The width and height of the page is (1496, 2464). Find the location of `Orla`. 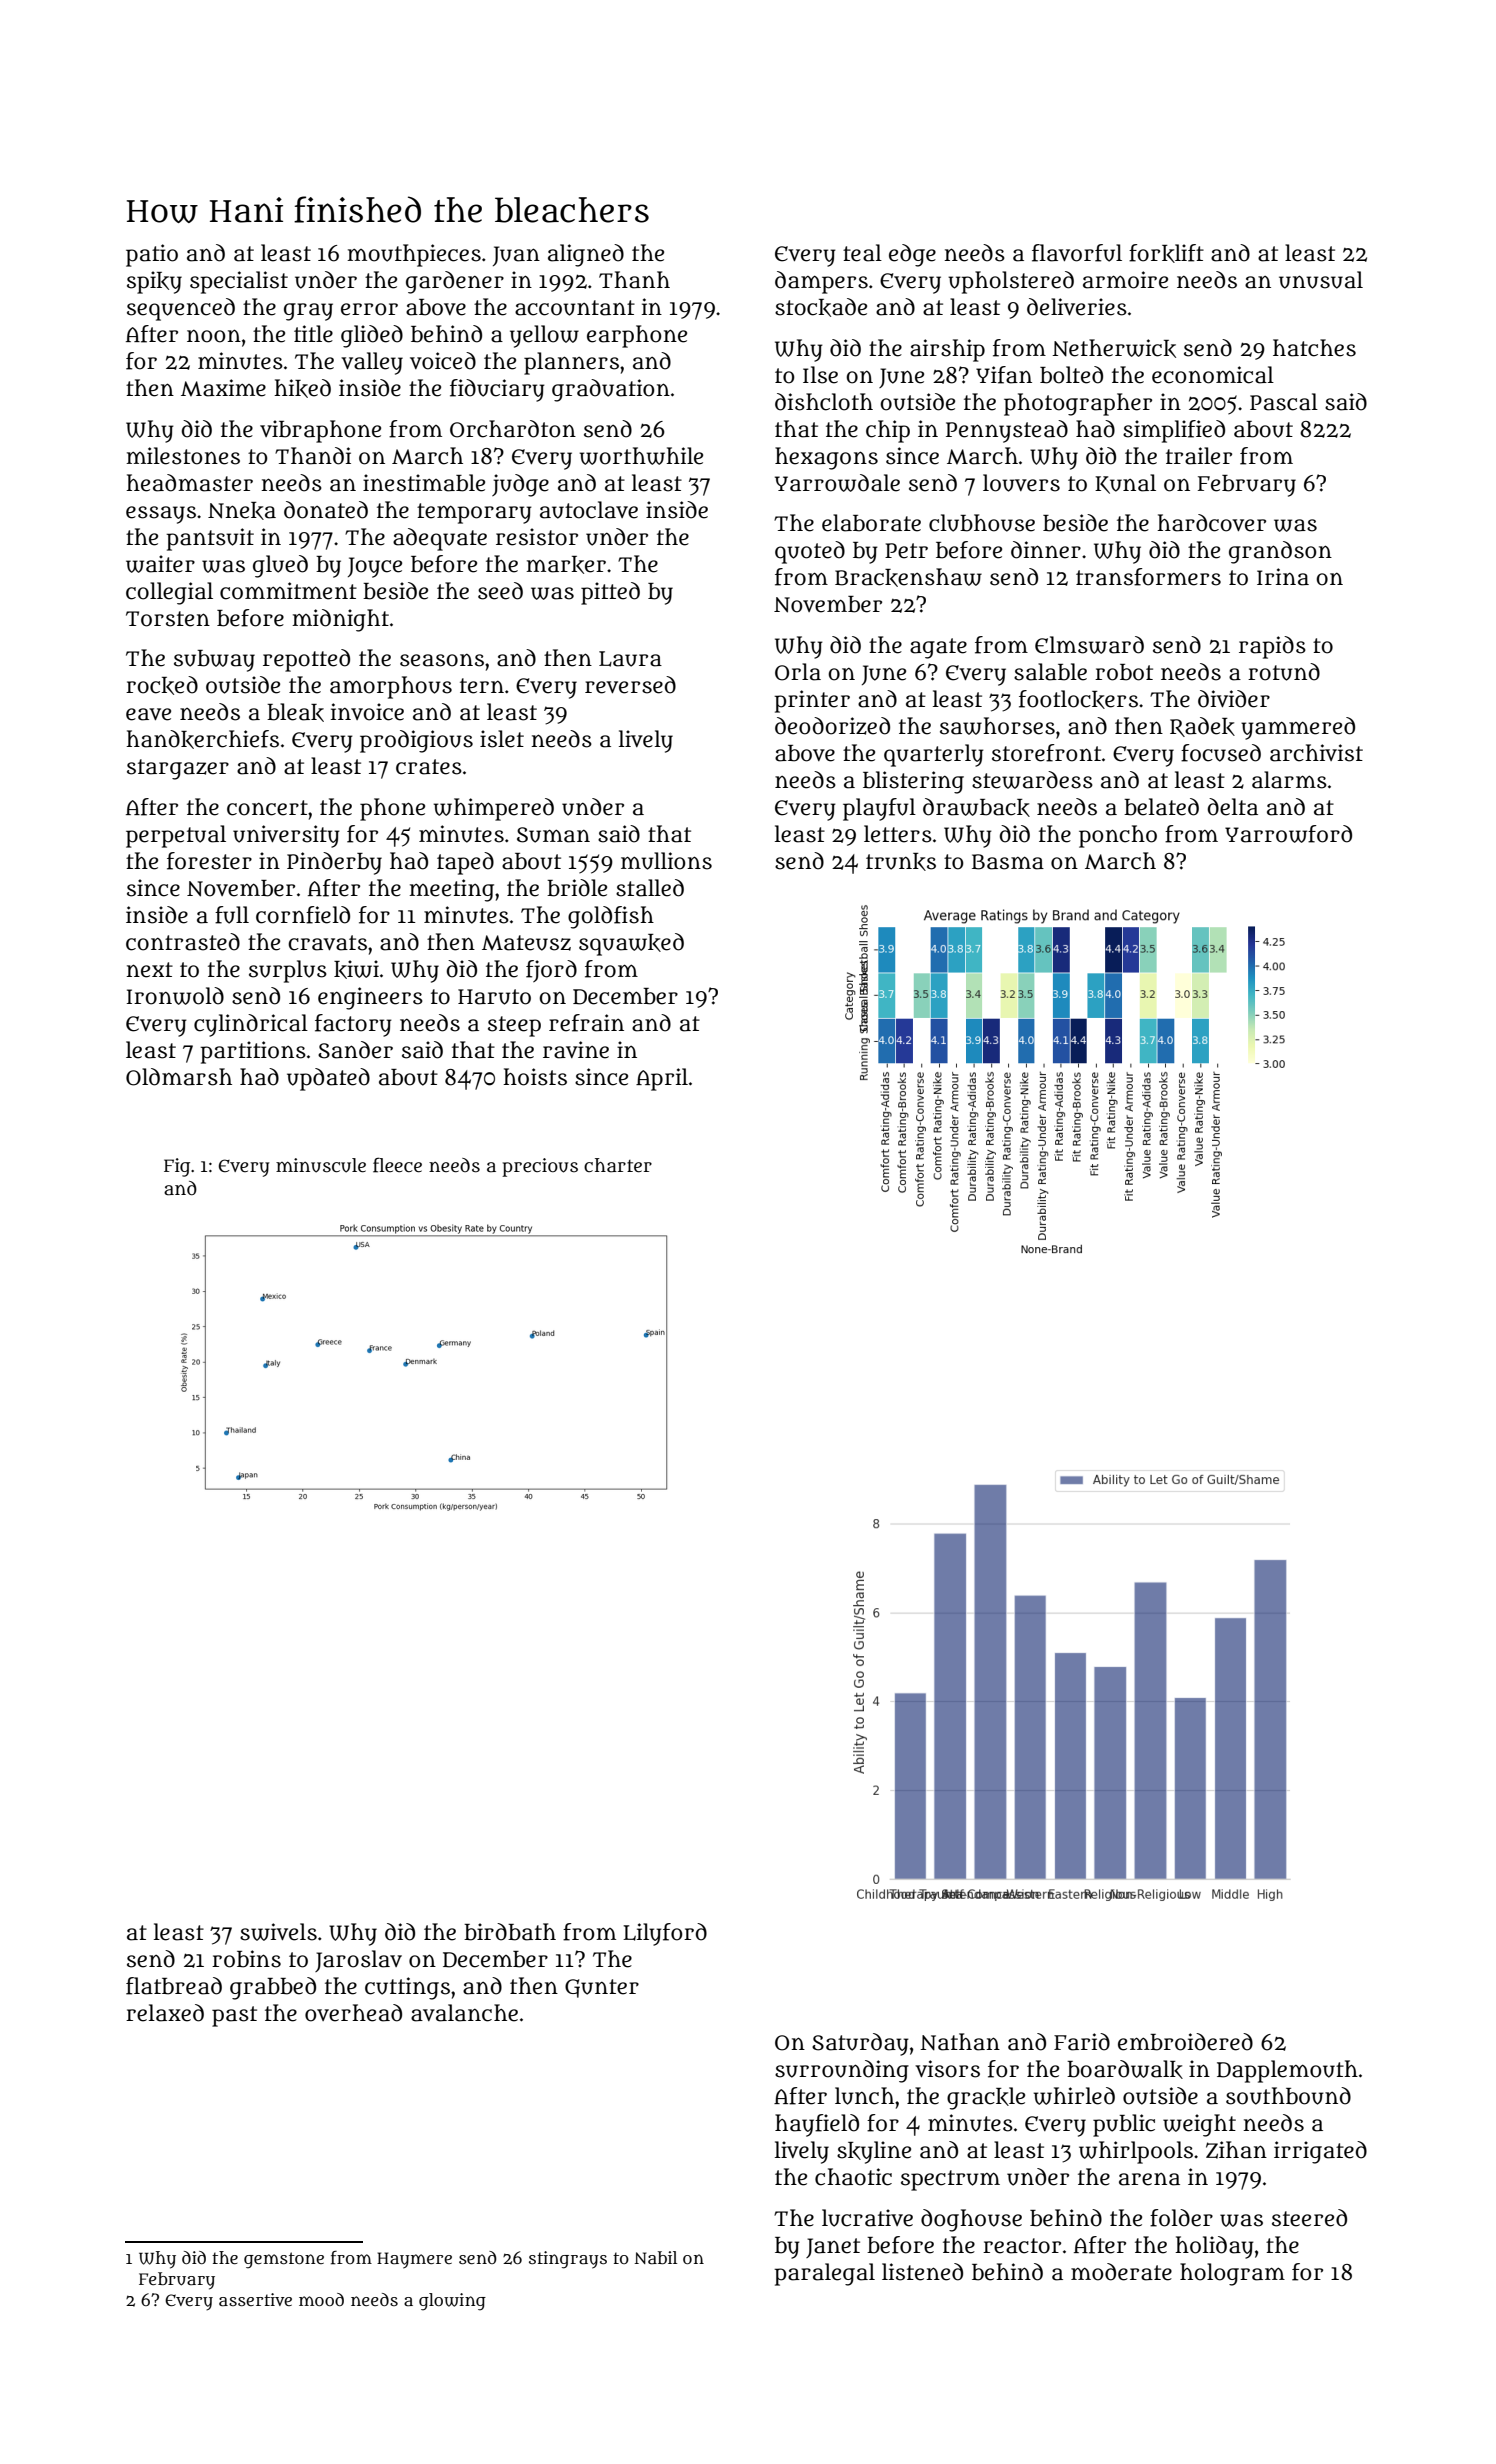

Orla is located at coordinates (798, 672).
